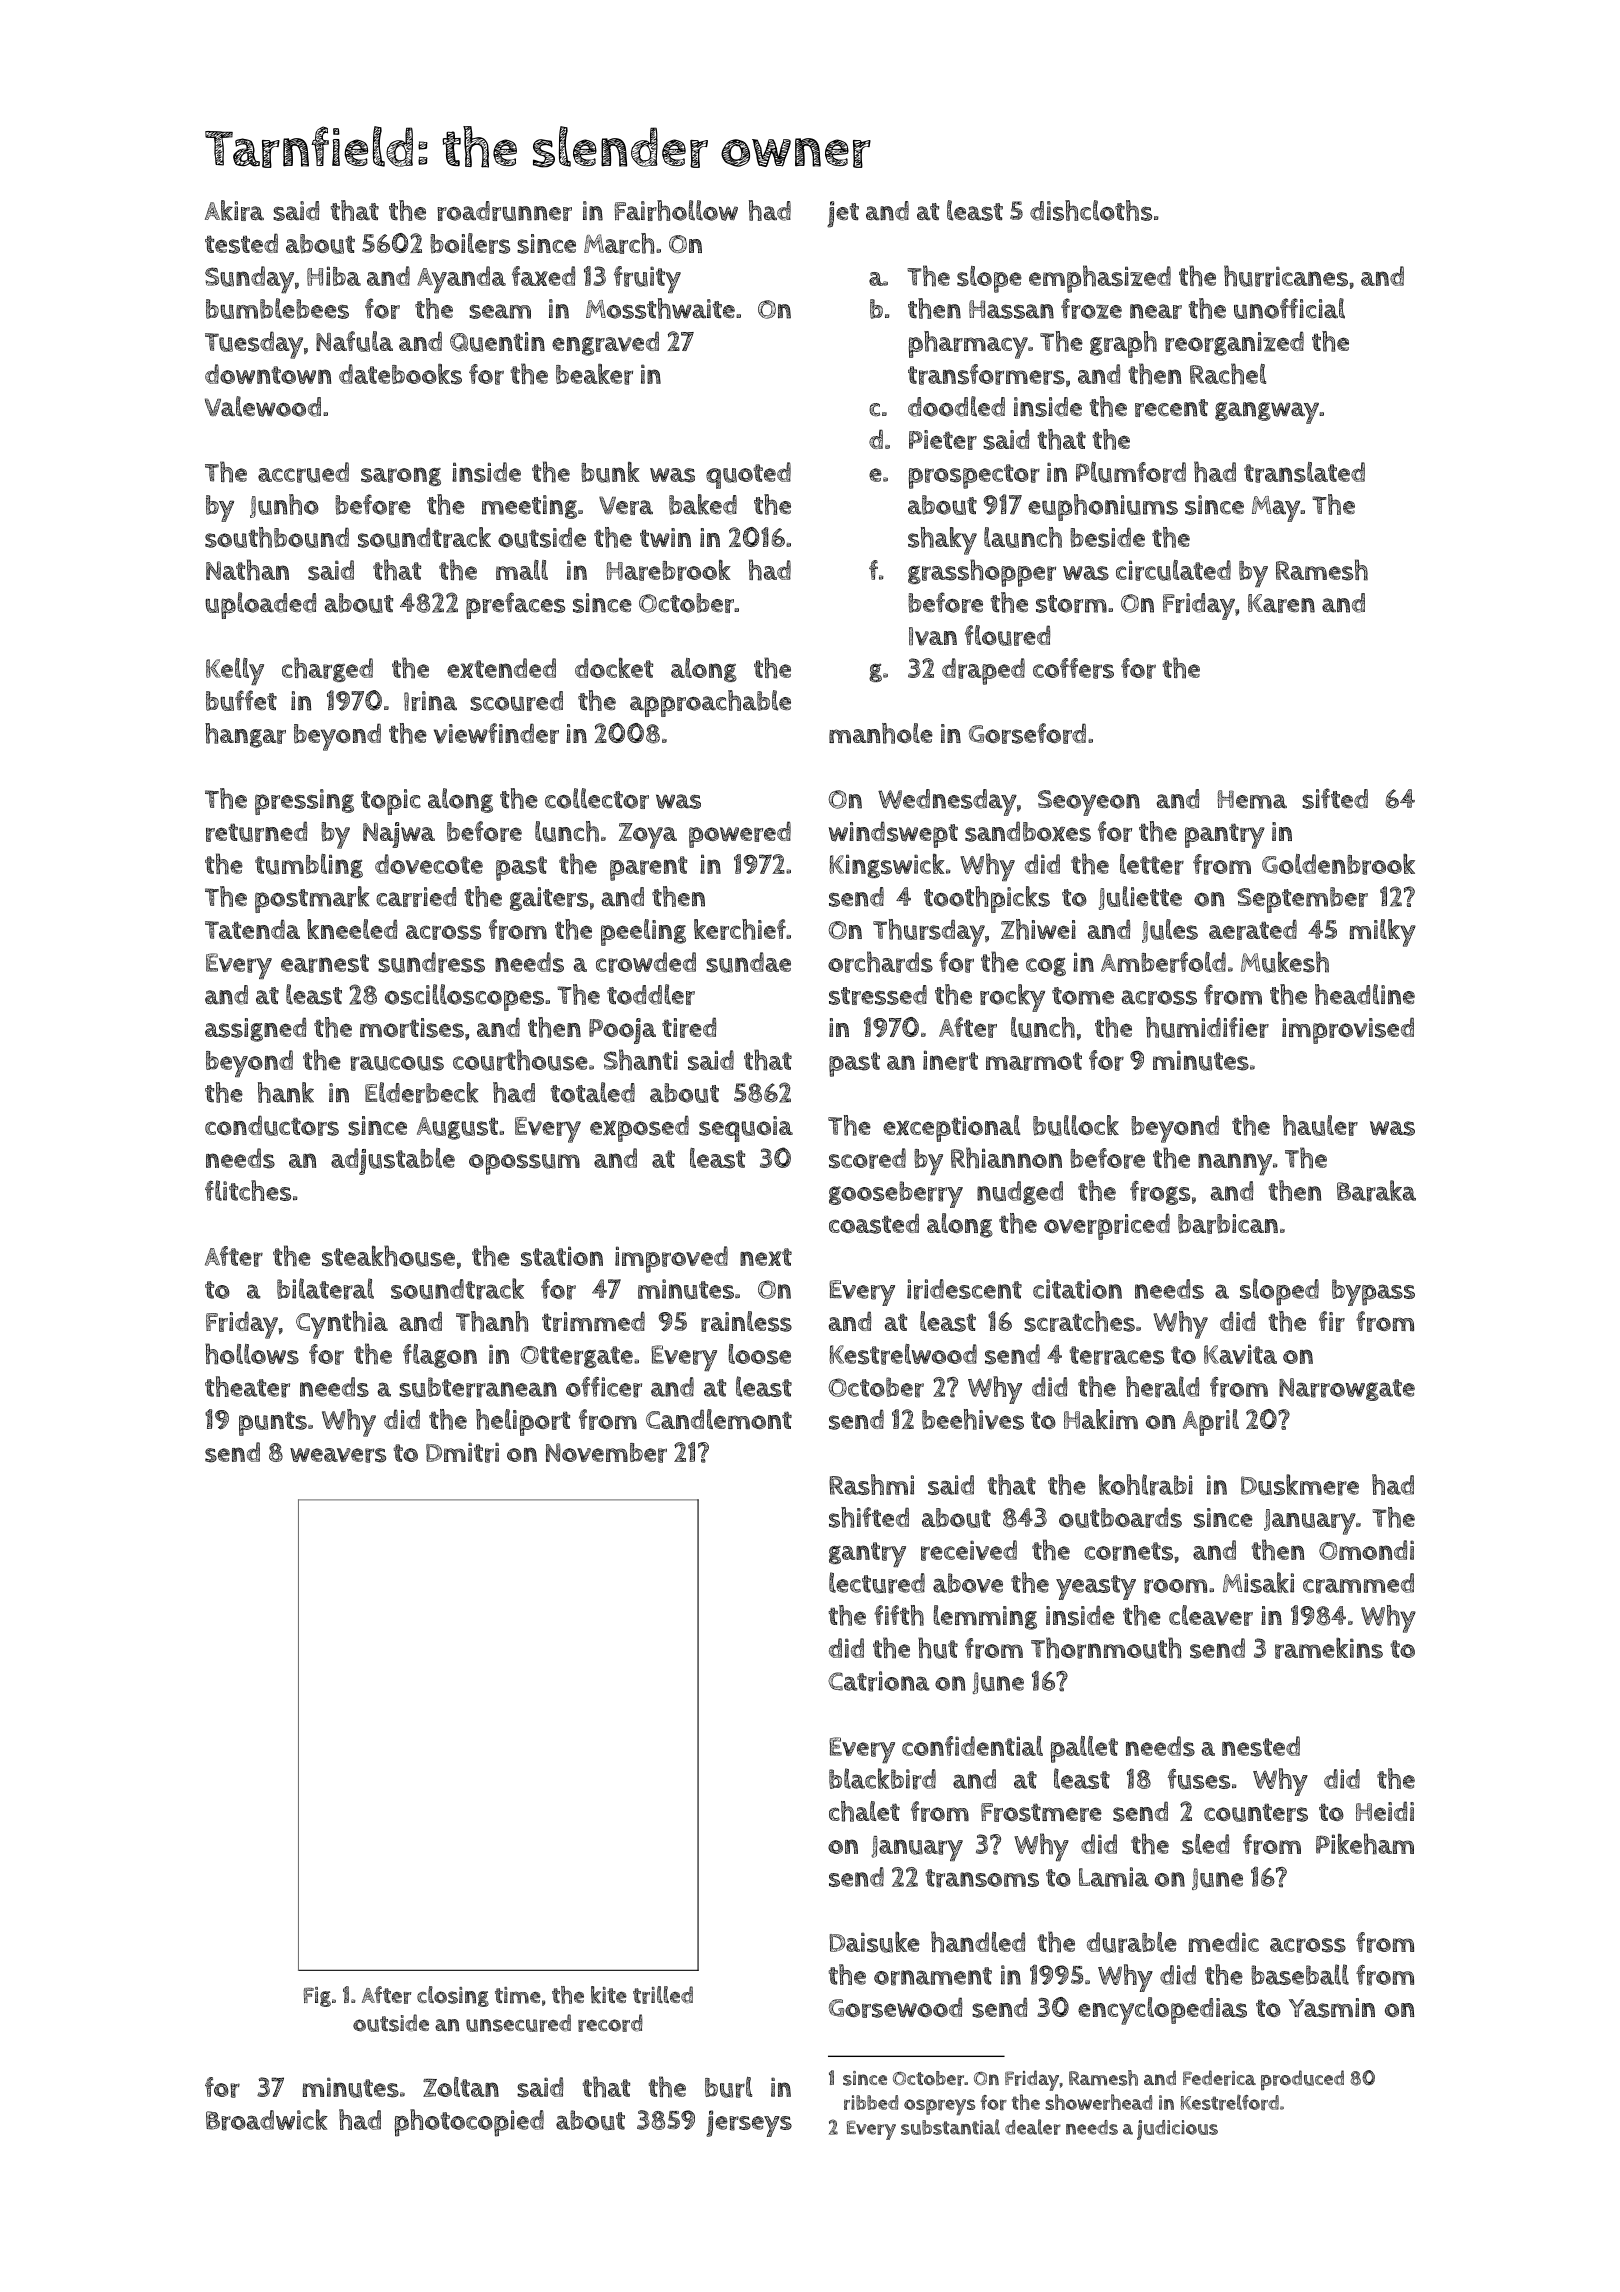 Image resolution: width=1620 pixels, height=2292 pixels. What do you see at coordinates (1103, 507) in the document?
I see `euphoniums` at bounding box center [1103, 507].
